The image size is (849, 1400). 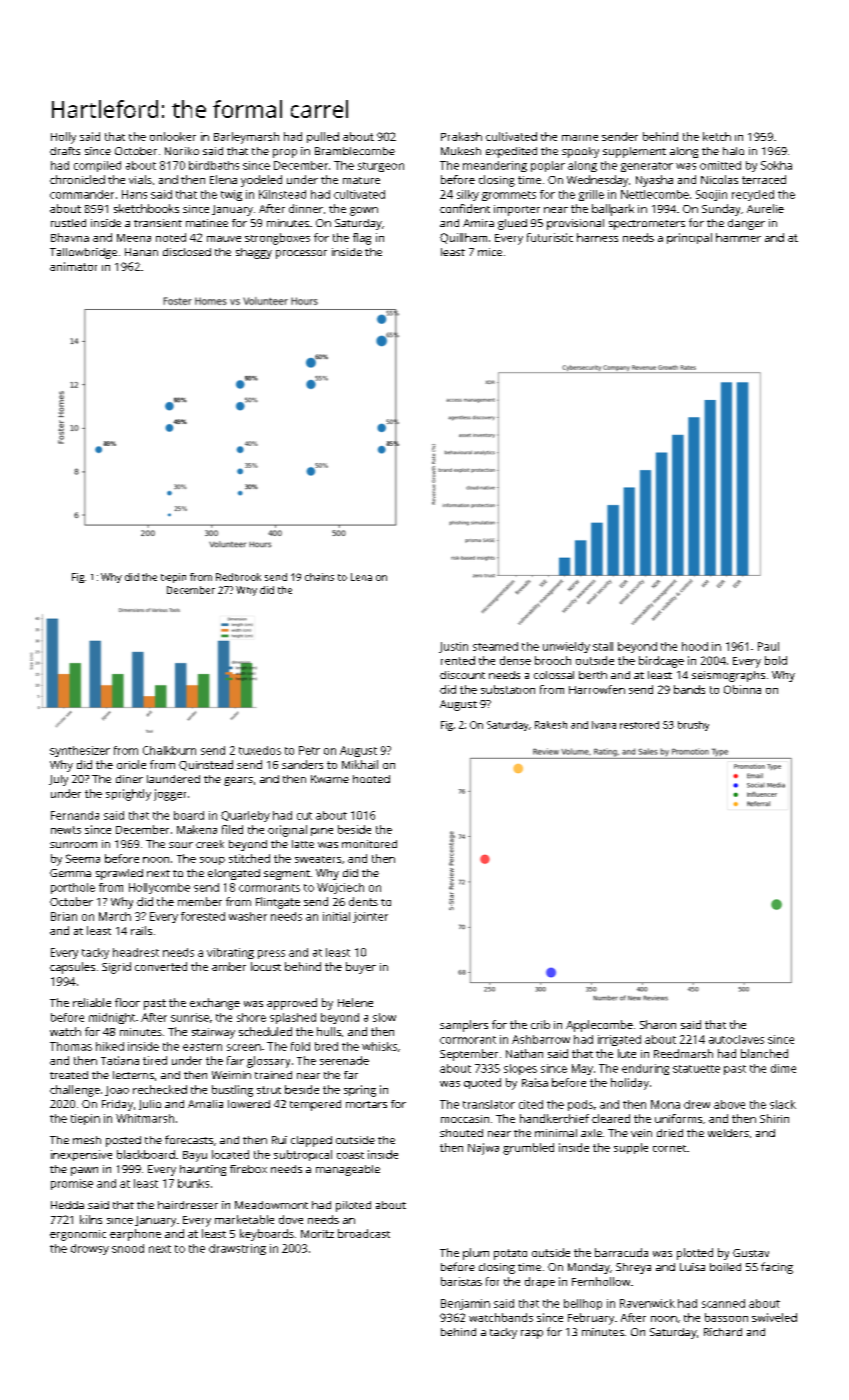 I want to click on drawstring, so click(x=237, y=1249).
